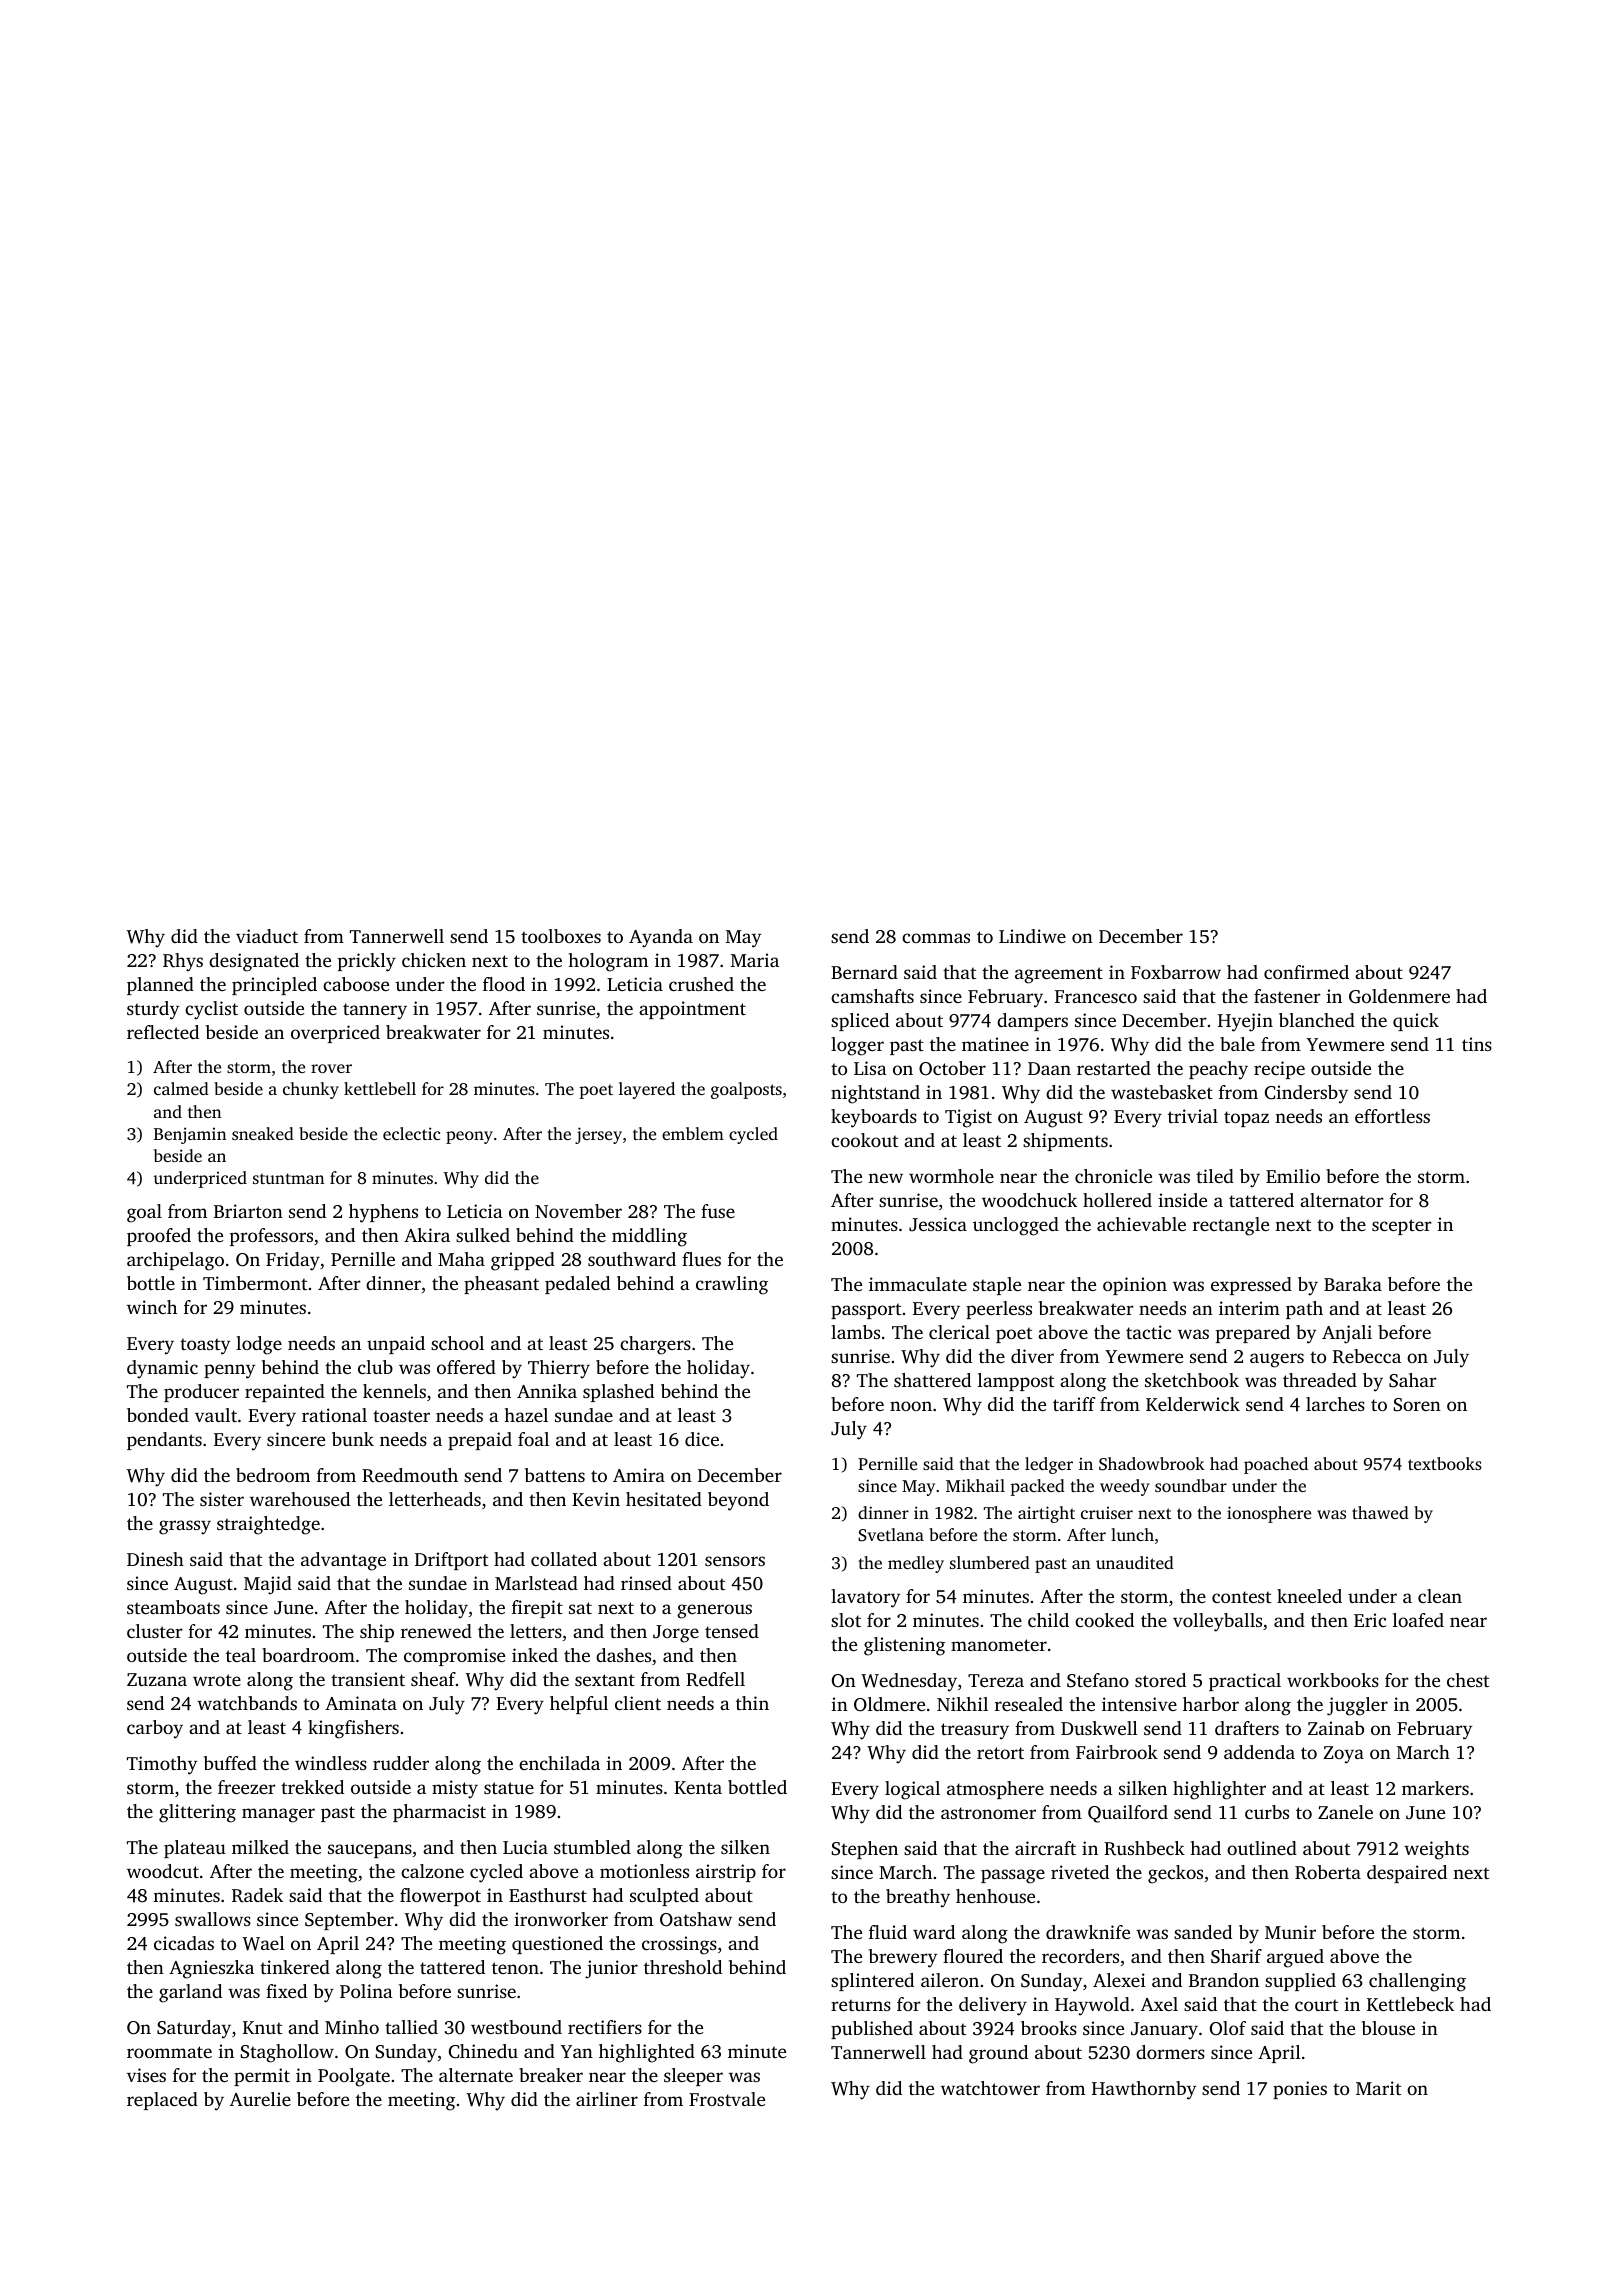  Describe the element at coordinates (183, 962) in the image. I see `Rhys` at that location.
